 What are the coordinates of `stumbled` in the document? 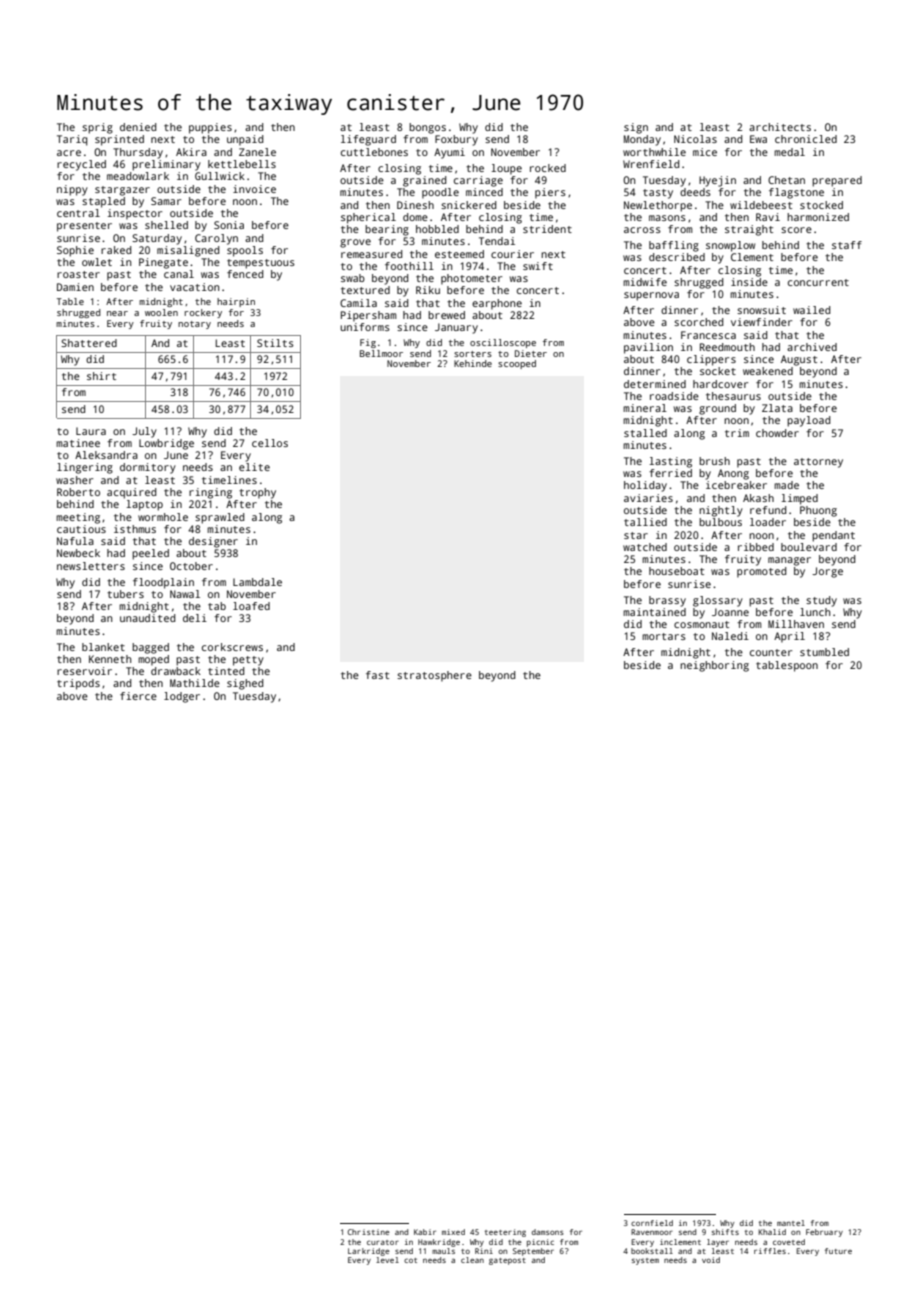 It's located at (824, 652).
